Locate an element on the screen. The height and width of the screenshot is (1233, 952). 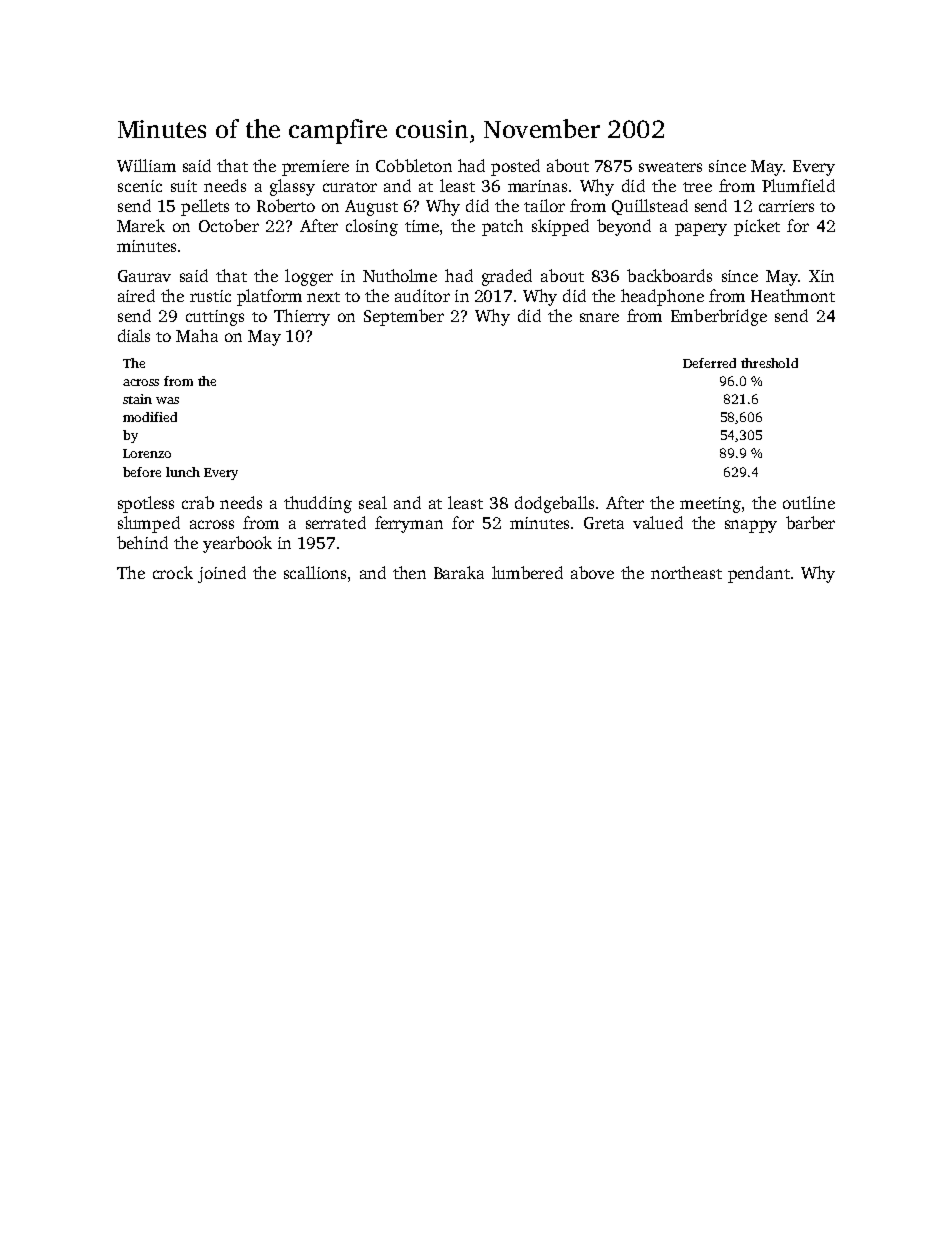
Nutholme is located at coordinates (400, 275).
